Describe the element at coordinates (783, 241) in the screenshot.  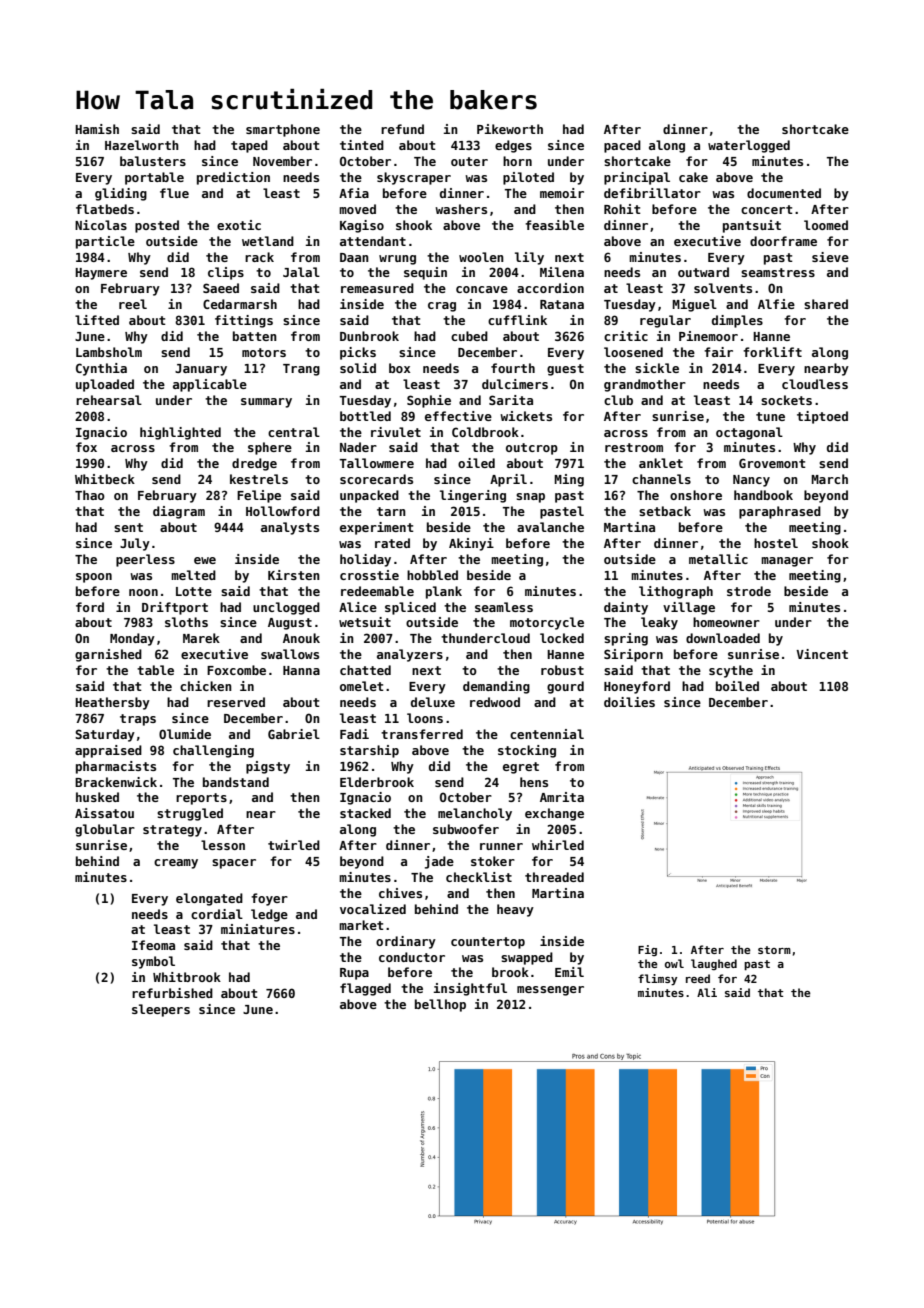
I see `doorframe` at that location.
